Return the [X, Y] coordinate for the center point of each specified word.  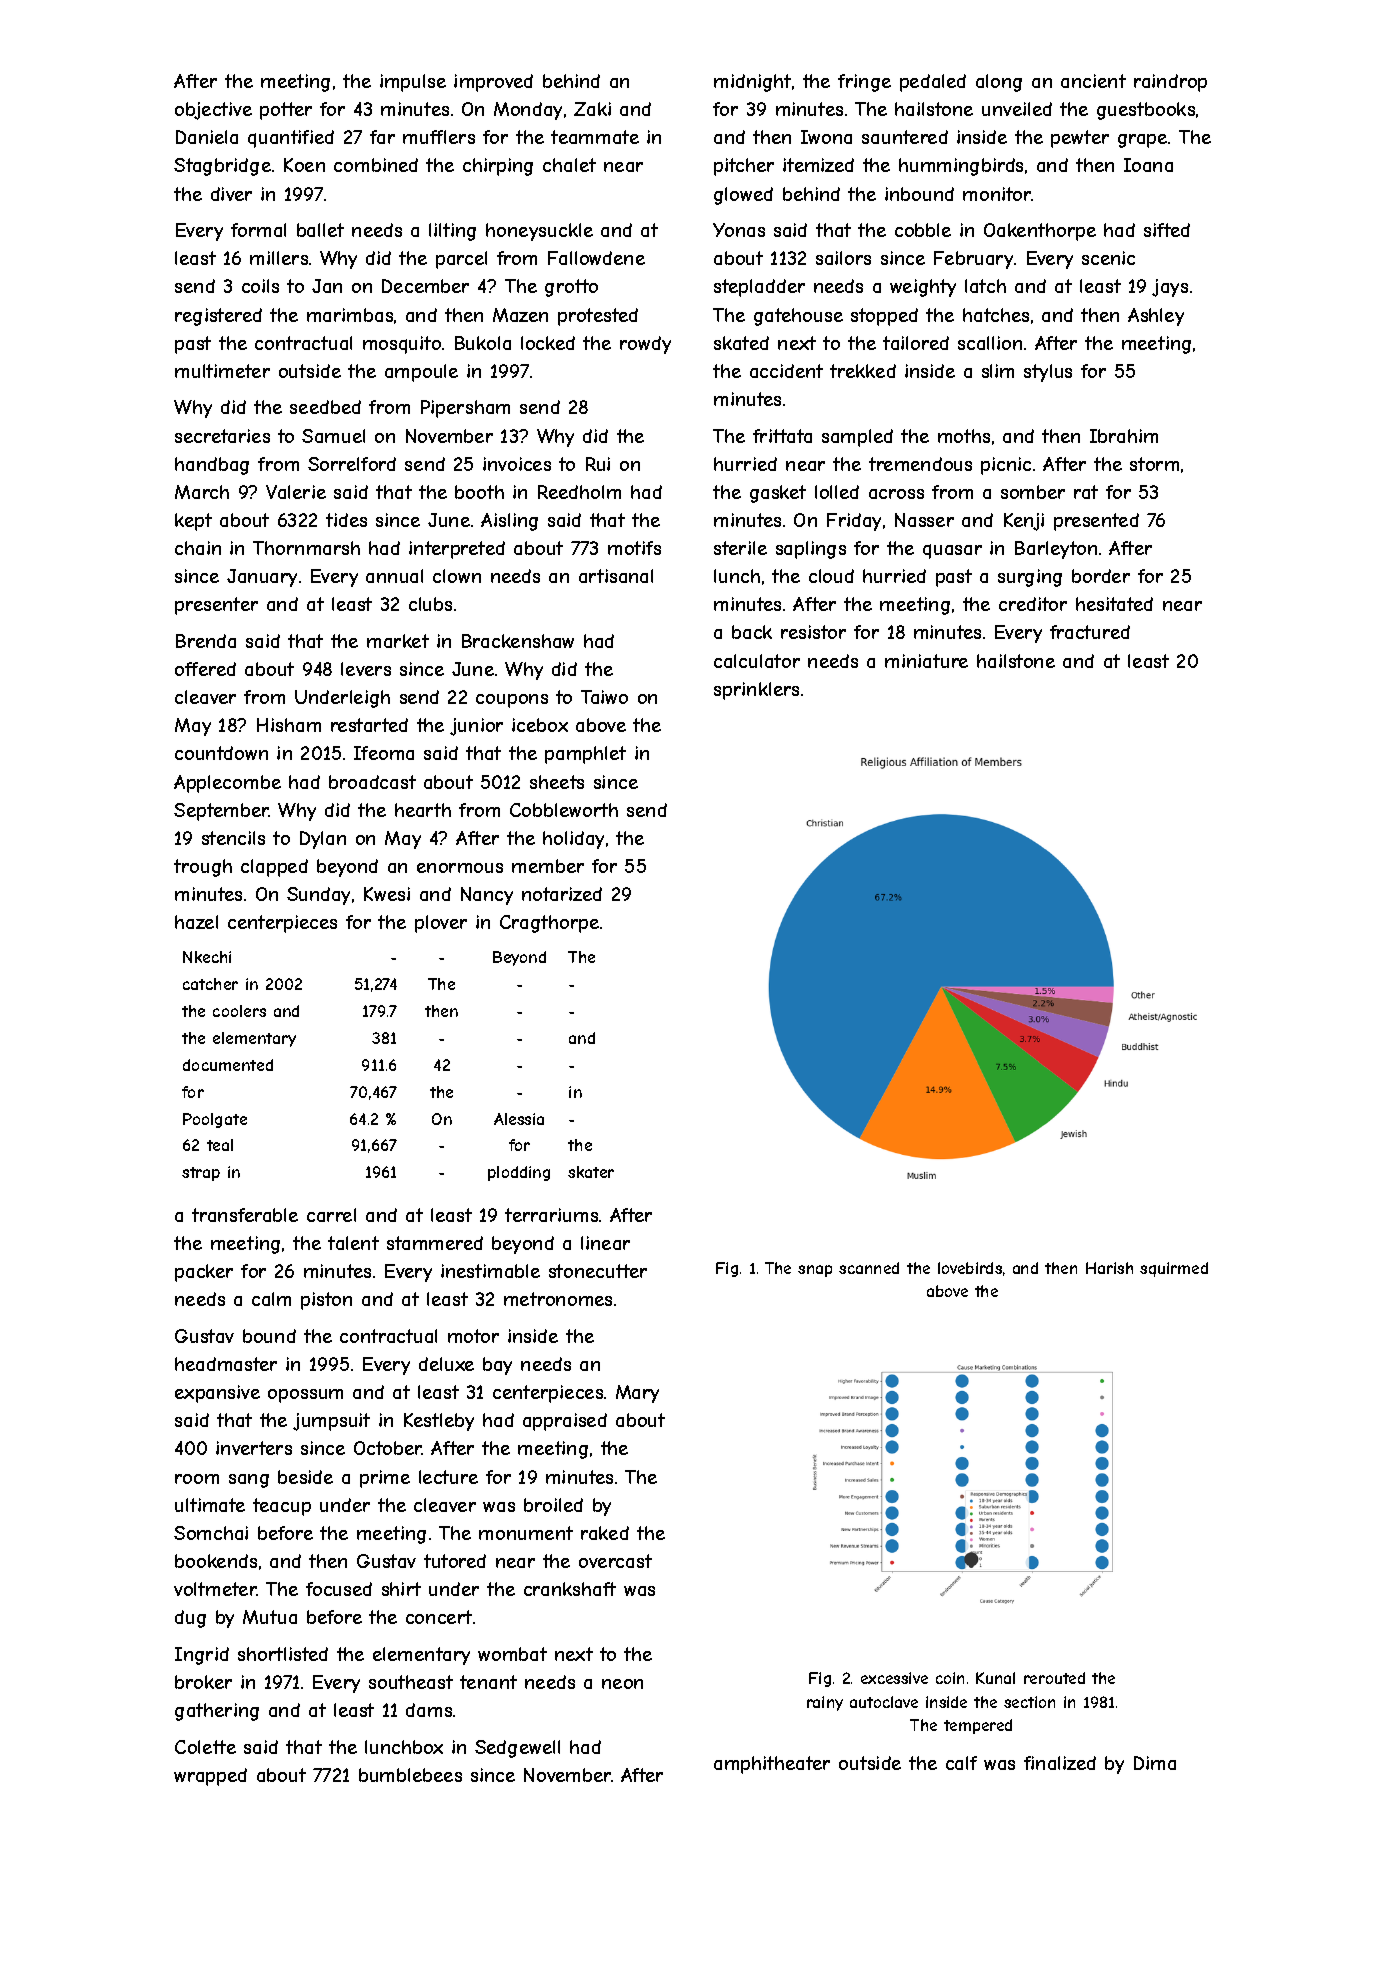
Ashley [1156, 317]
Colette [205, 1747]
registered [218, 317]
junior [476, 727]
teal [220, 1145]
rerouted [1054, 1678]
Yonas [739, 230]
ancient [1093, 81]
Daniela [207, 137]
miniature [926, 661]
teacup [282, 1507]
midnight [752, 83]
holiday [573, 840]
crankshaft [570, 1589]
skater [591, 1172]
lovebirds [970, 1268]
